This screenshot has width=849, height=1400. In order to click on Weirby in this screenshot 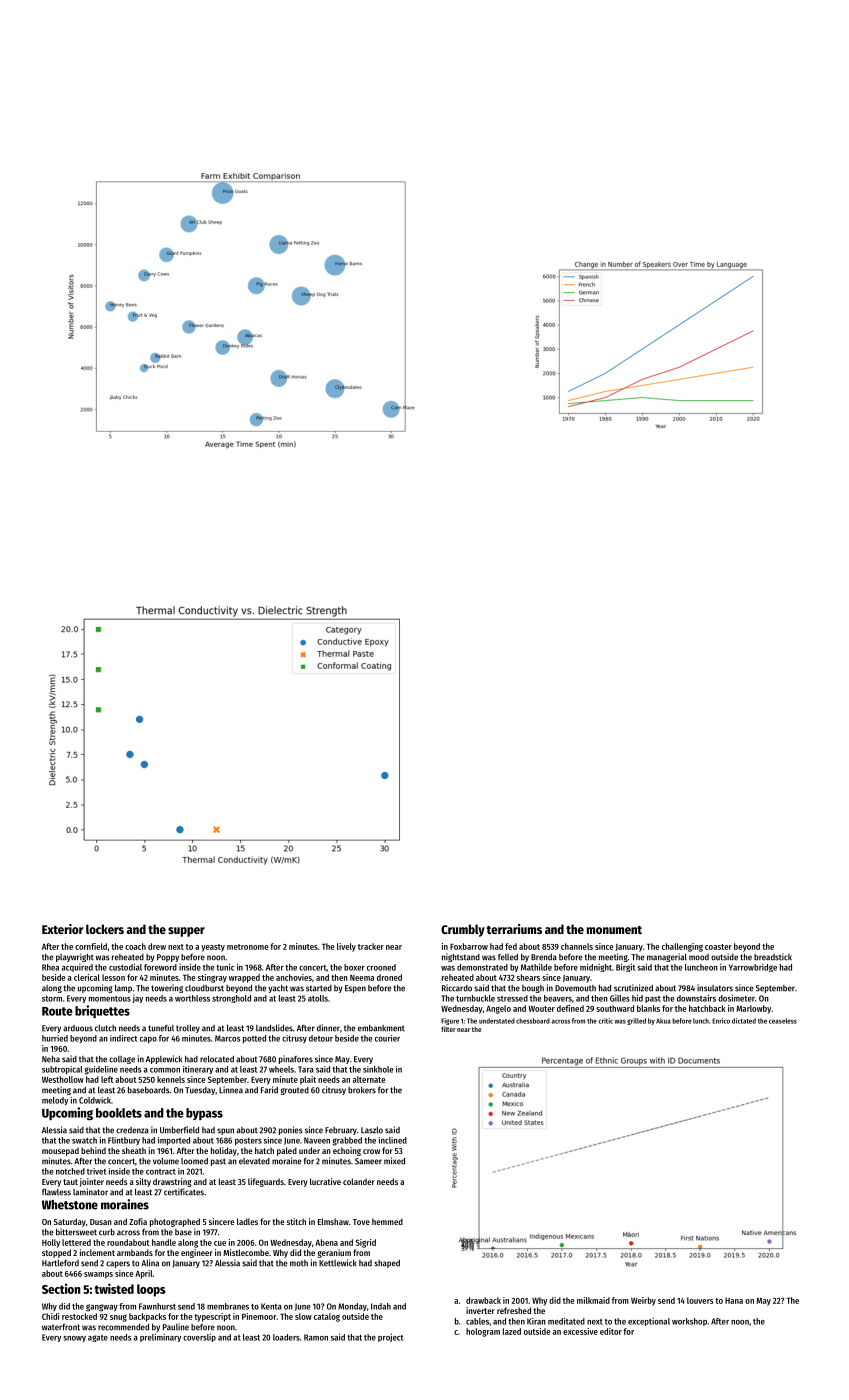, I will do `click(643, 1301)`.
